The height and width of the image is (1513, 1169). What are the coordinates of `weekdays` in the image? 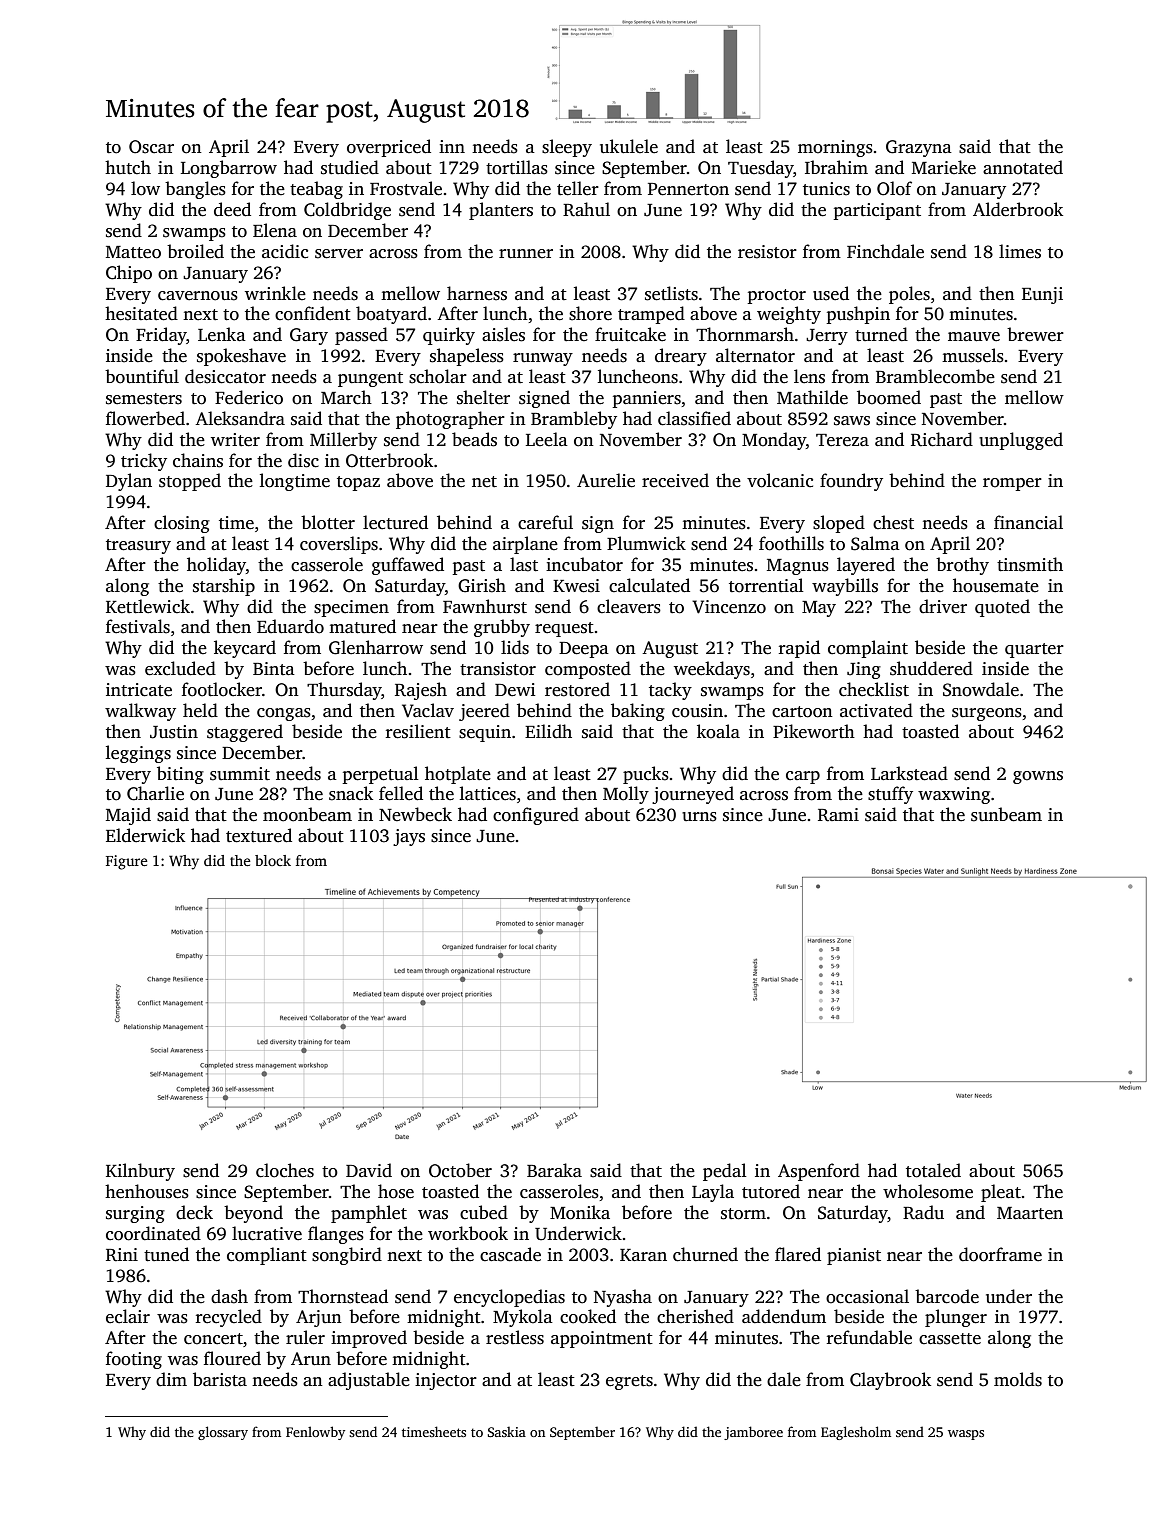 It's located at (712, 670).
